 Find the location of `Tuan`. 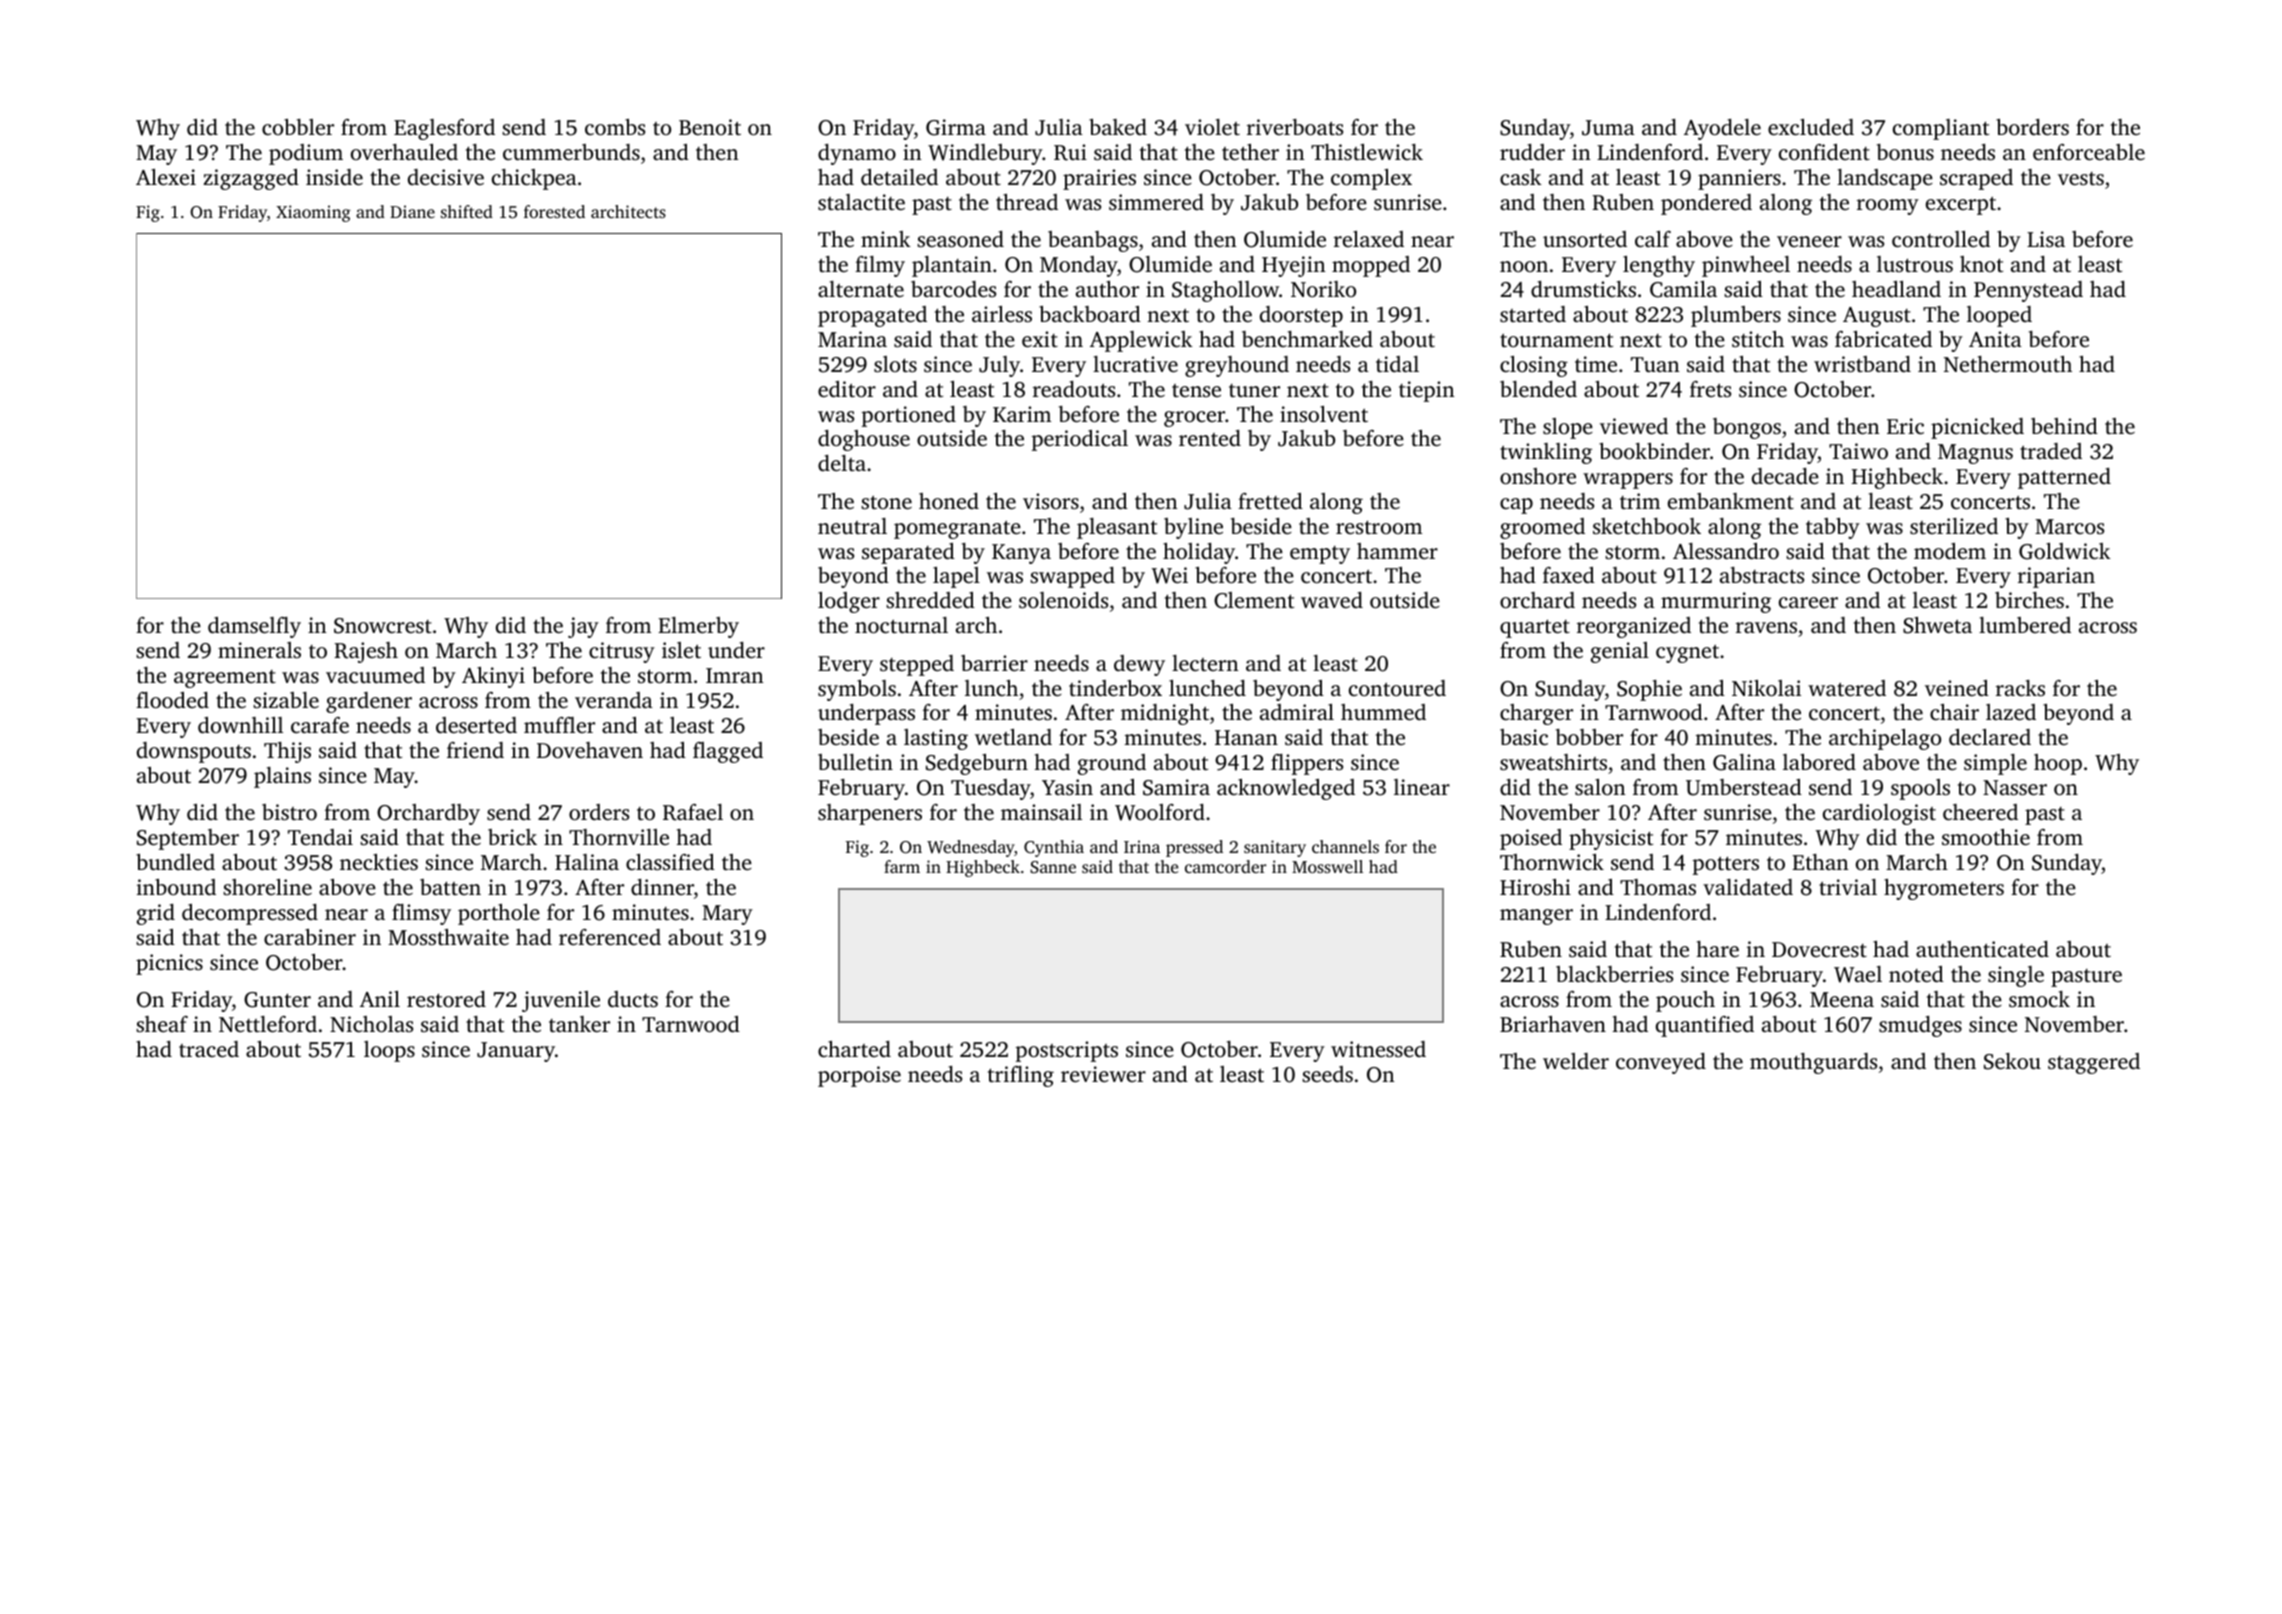

Tuan is located at coordinates (1655, 364).
